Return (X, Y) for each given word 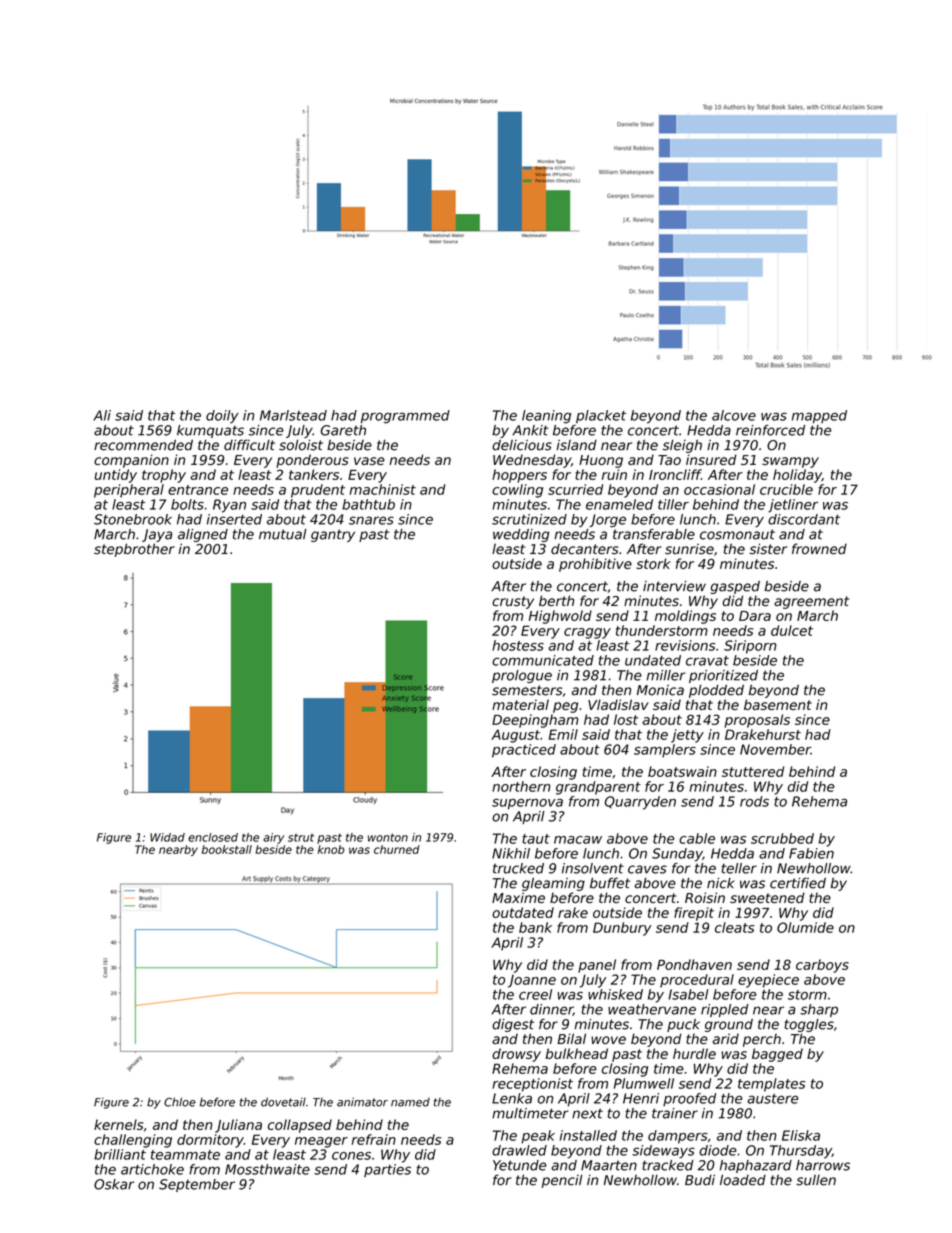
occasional (719, 489)
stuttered (753, 771)
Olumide (805, 927)
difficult (249, 445)
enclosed (213, 837)
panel (597, 966)
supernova (527, 804)
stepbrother (134, 550)
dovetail (283, 1102)
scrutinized (529, 519)
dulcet (792, 630)
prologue (522, 676)
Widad (167, 837)
